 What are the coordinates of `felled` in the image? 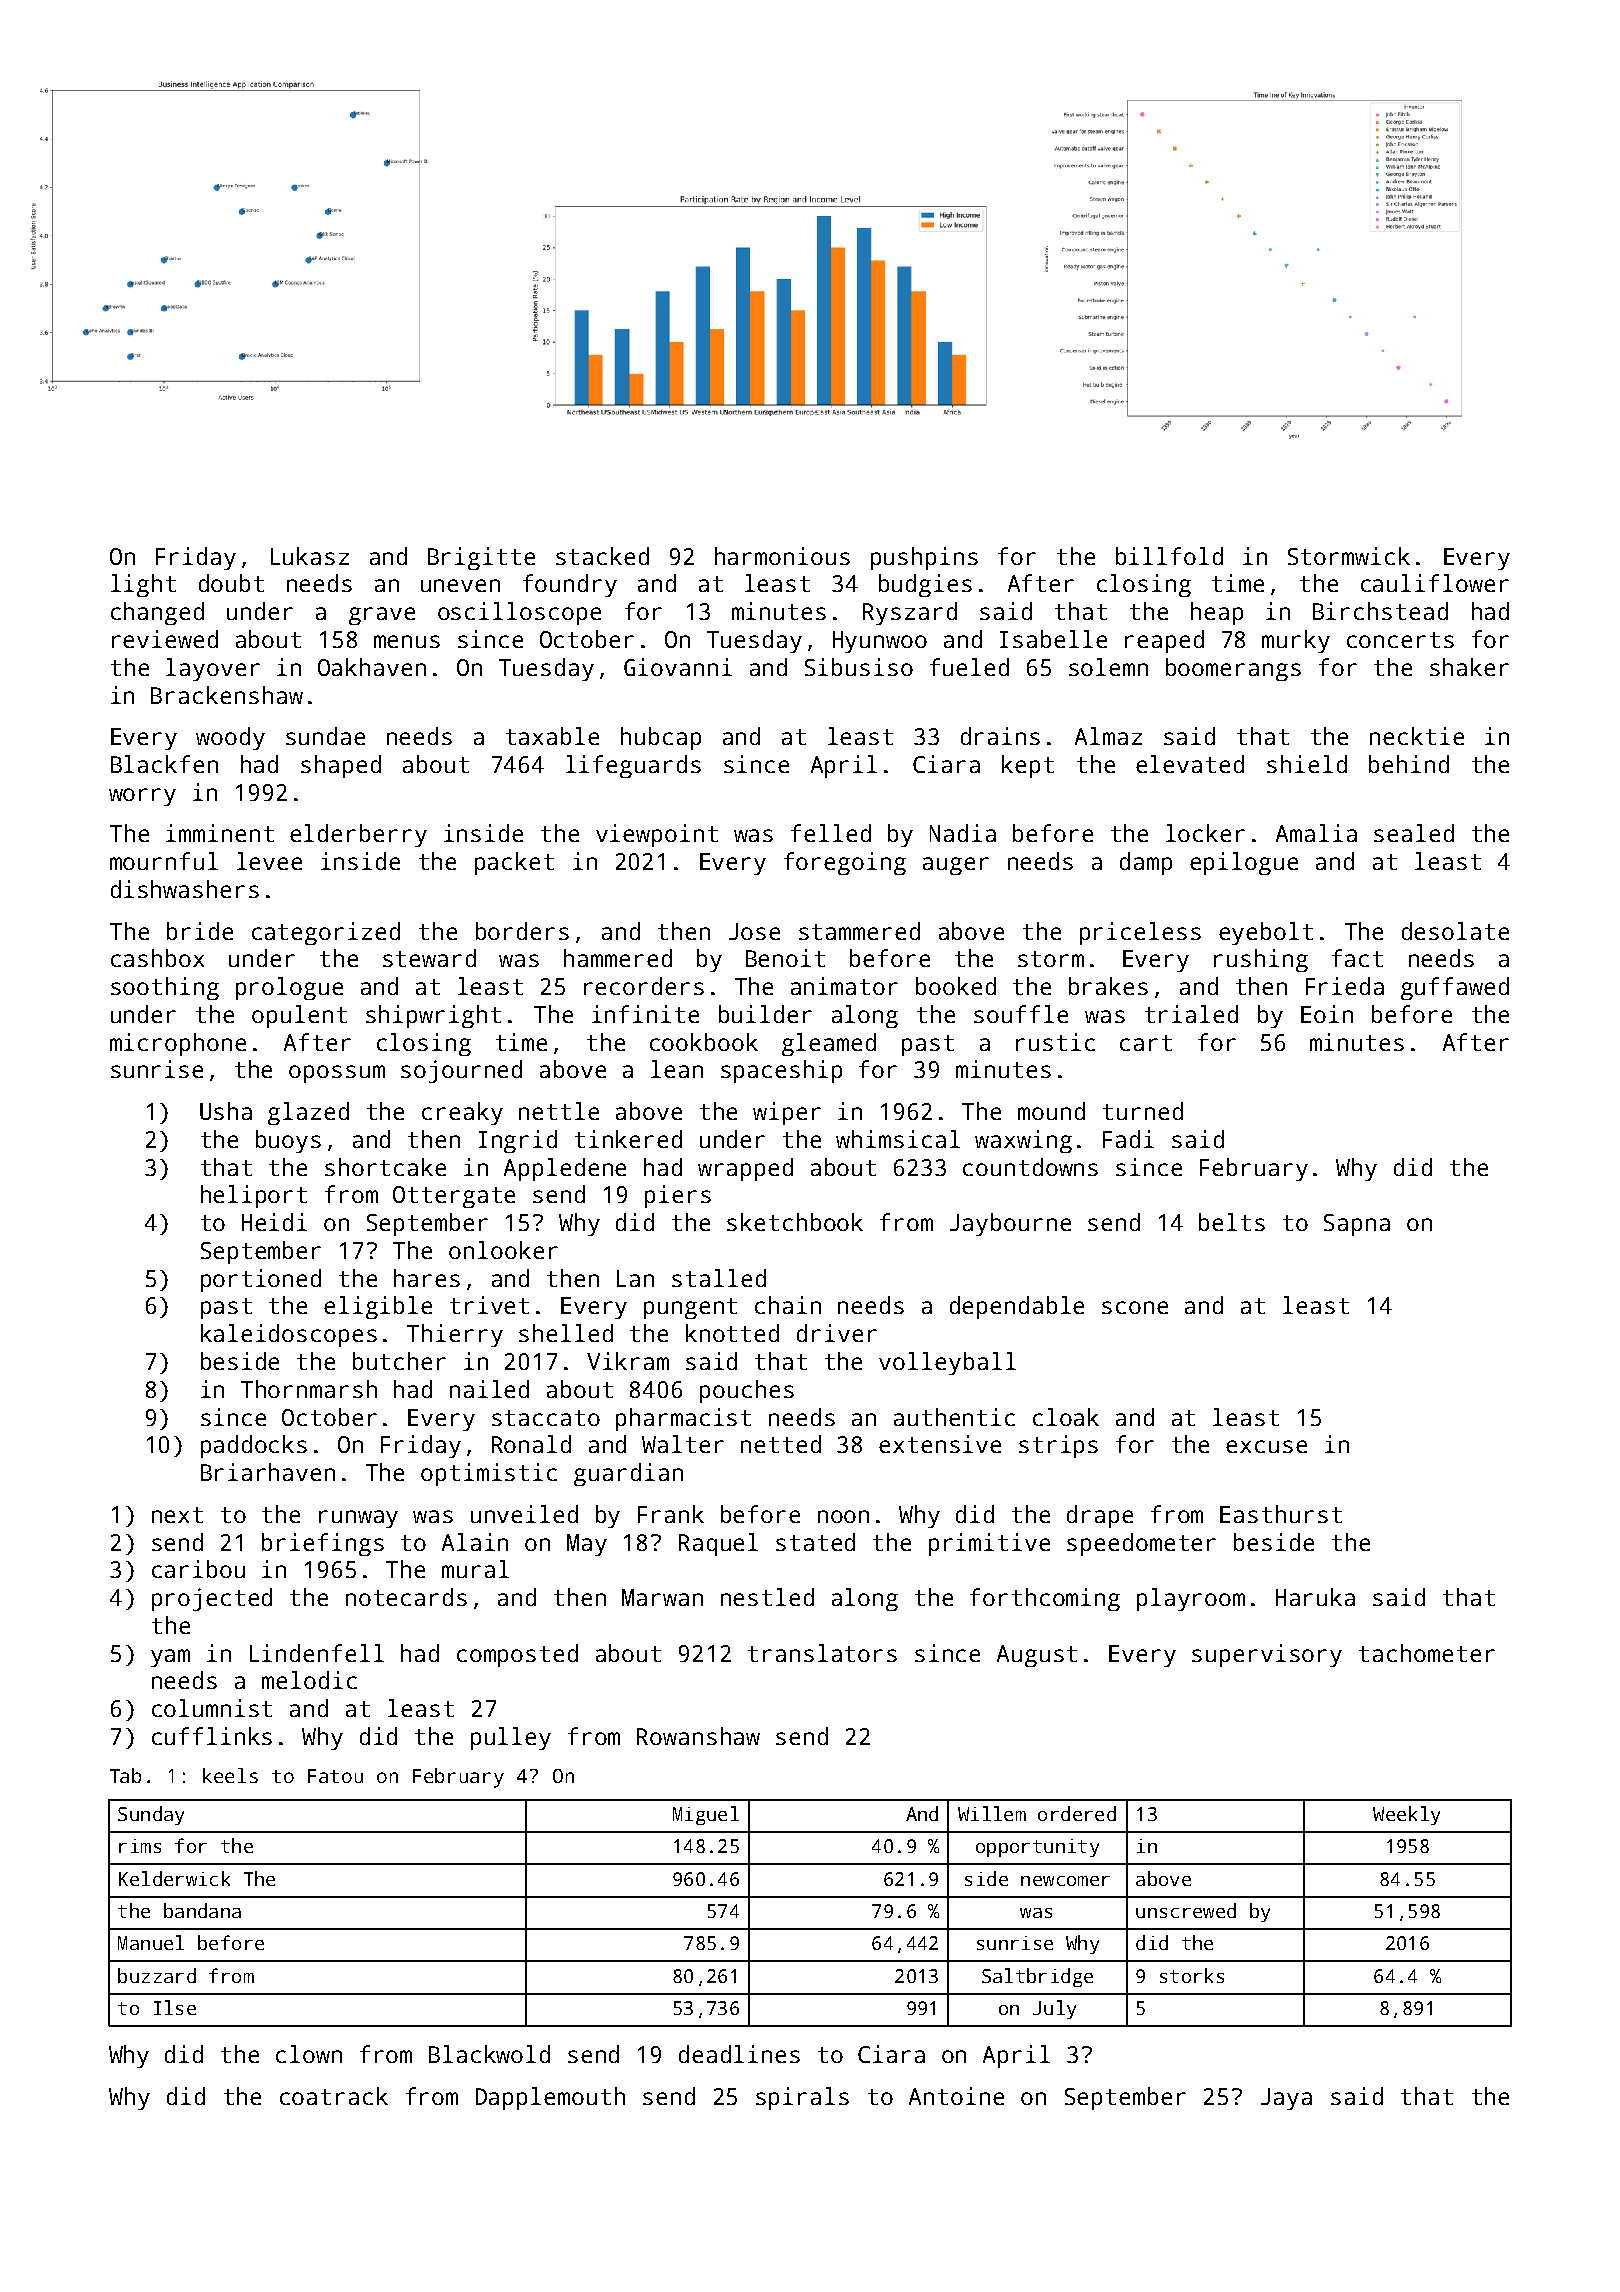 It's located at (831, 833).
